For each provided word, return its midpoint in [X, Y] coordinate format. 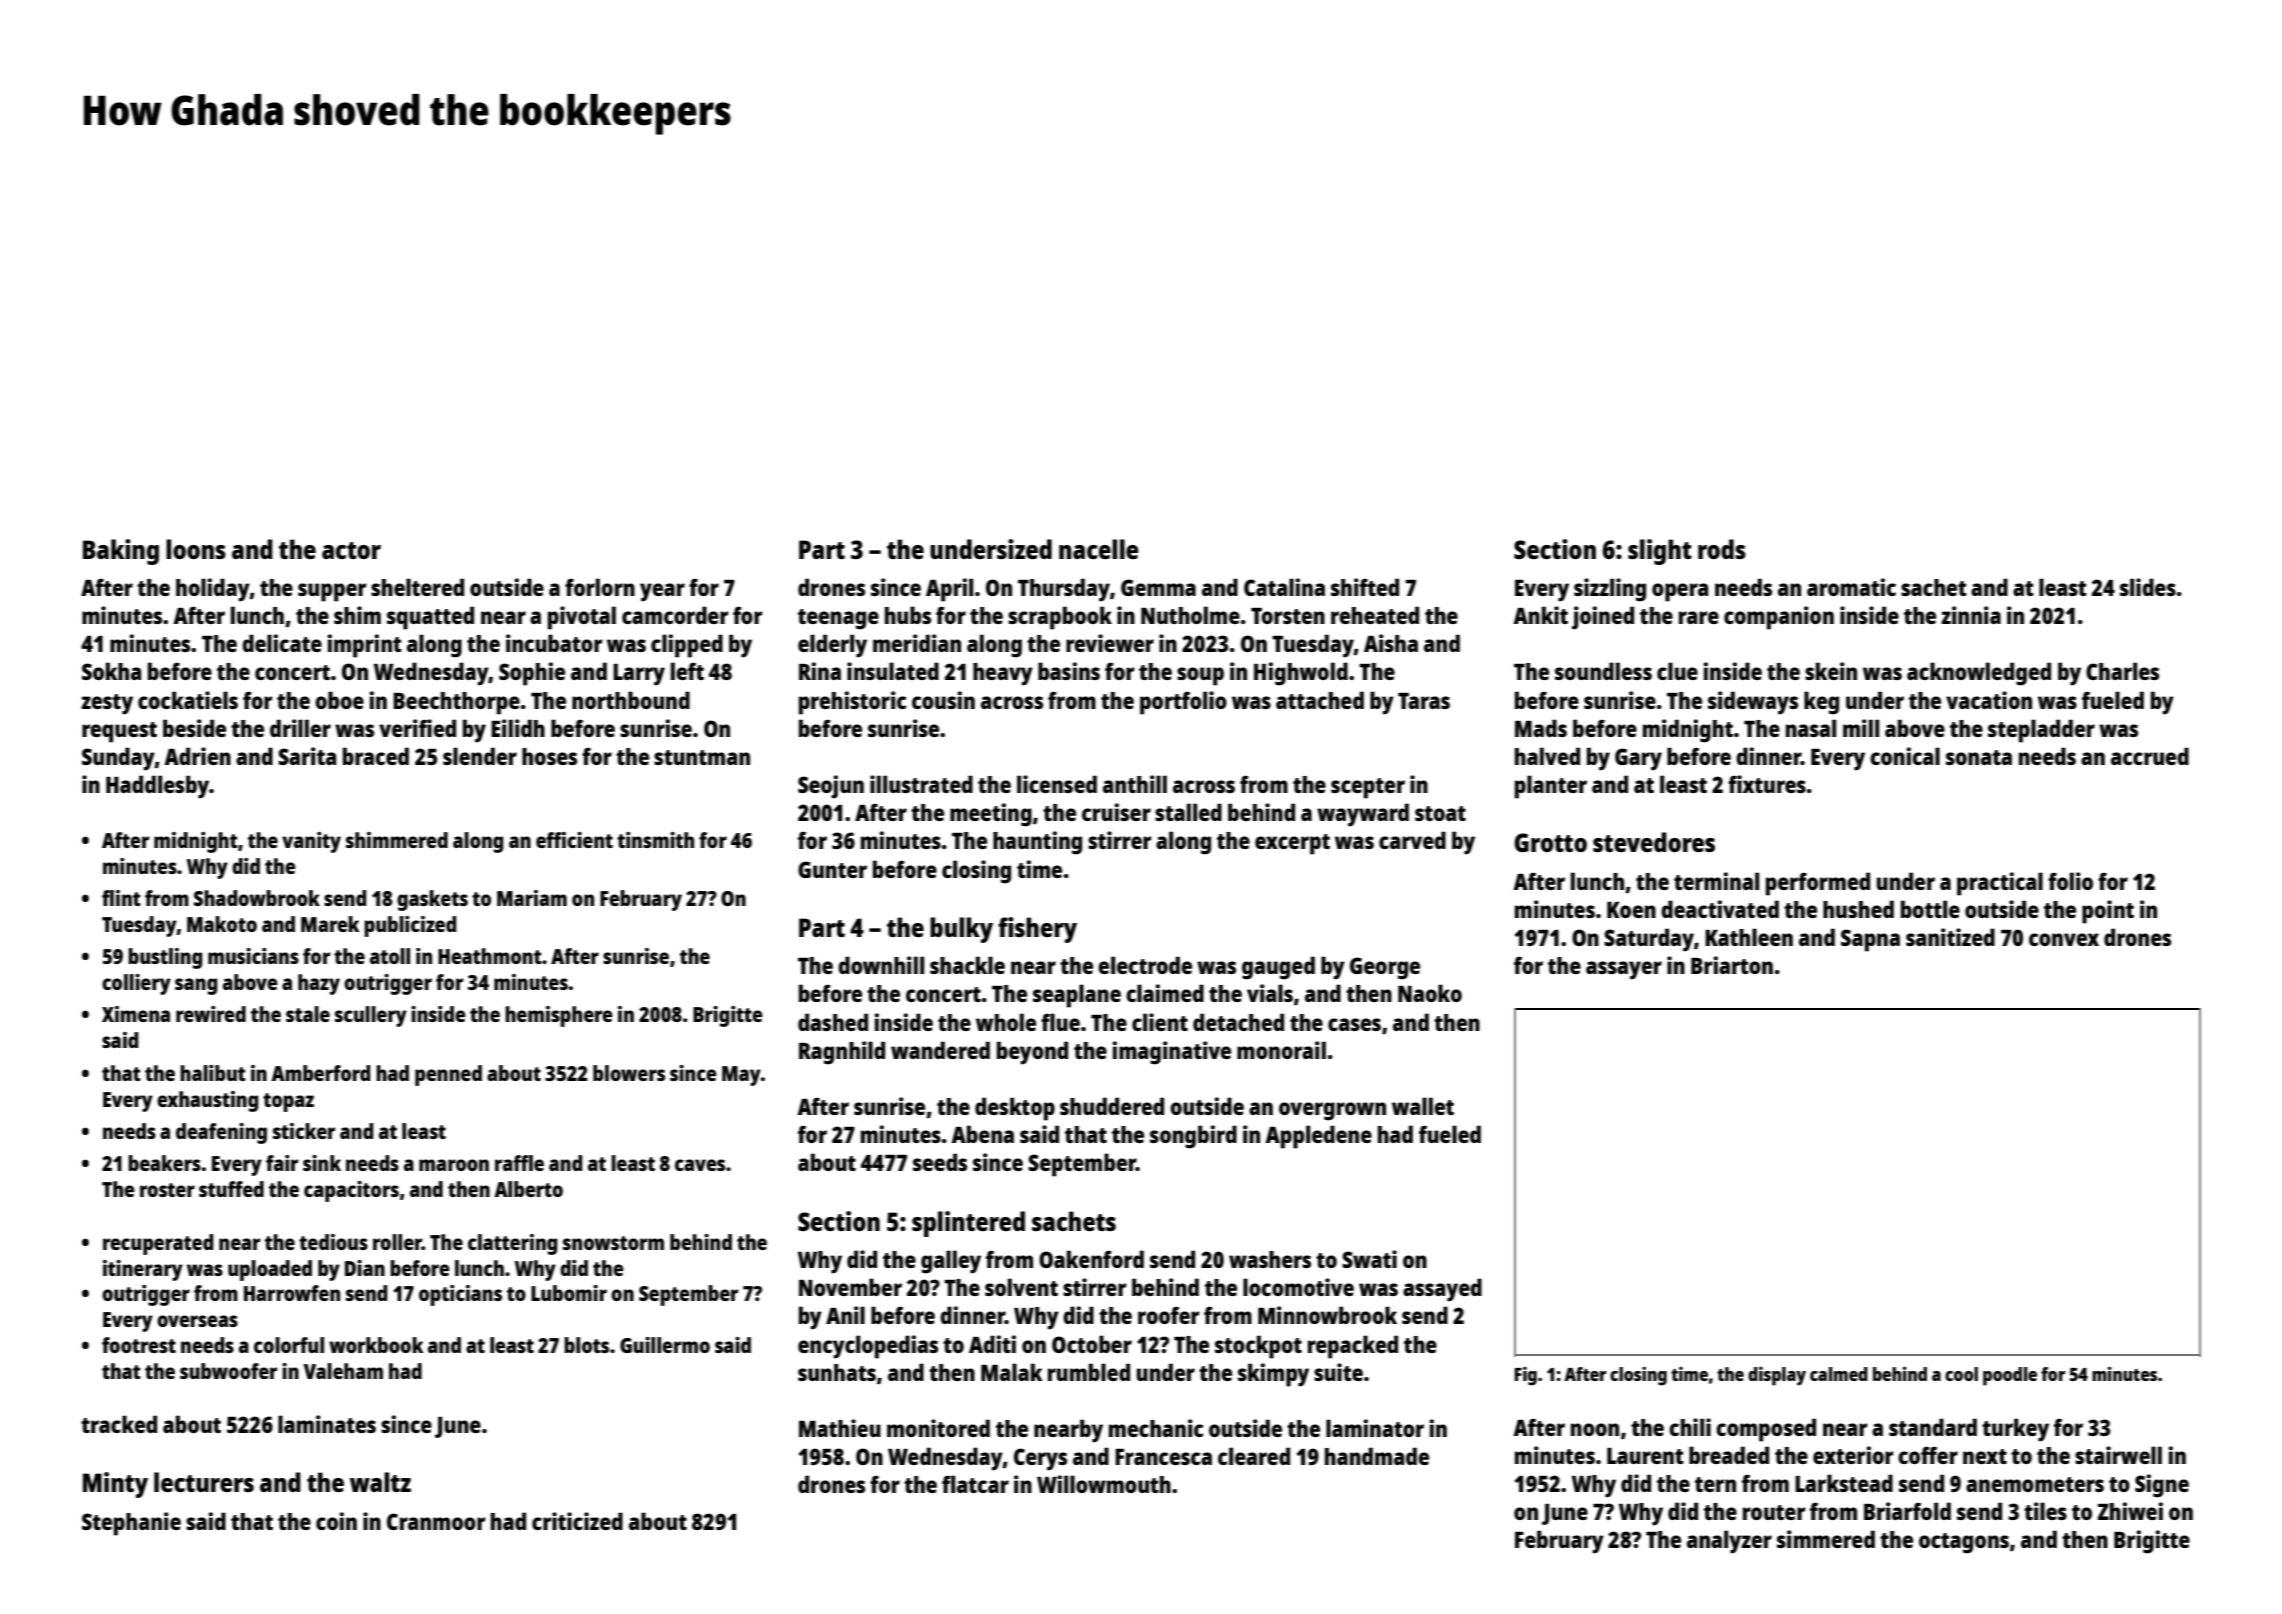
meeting [991, 815]
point [2108, 912]
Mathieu [840, 1428]
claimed [1165, 993]
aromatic [1851, 587]
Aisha [1391, 643]
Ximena [136, 1014]
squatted [430, 618]
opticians [460, 1295]
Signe [2162, 1486]
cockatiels [188, 700]
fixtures [1767, 784]
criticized [577, 1521]
